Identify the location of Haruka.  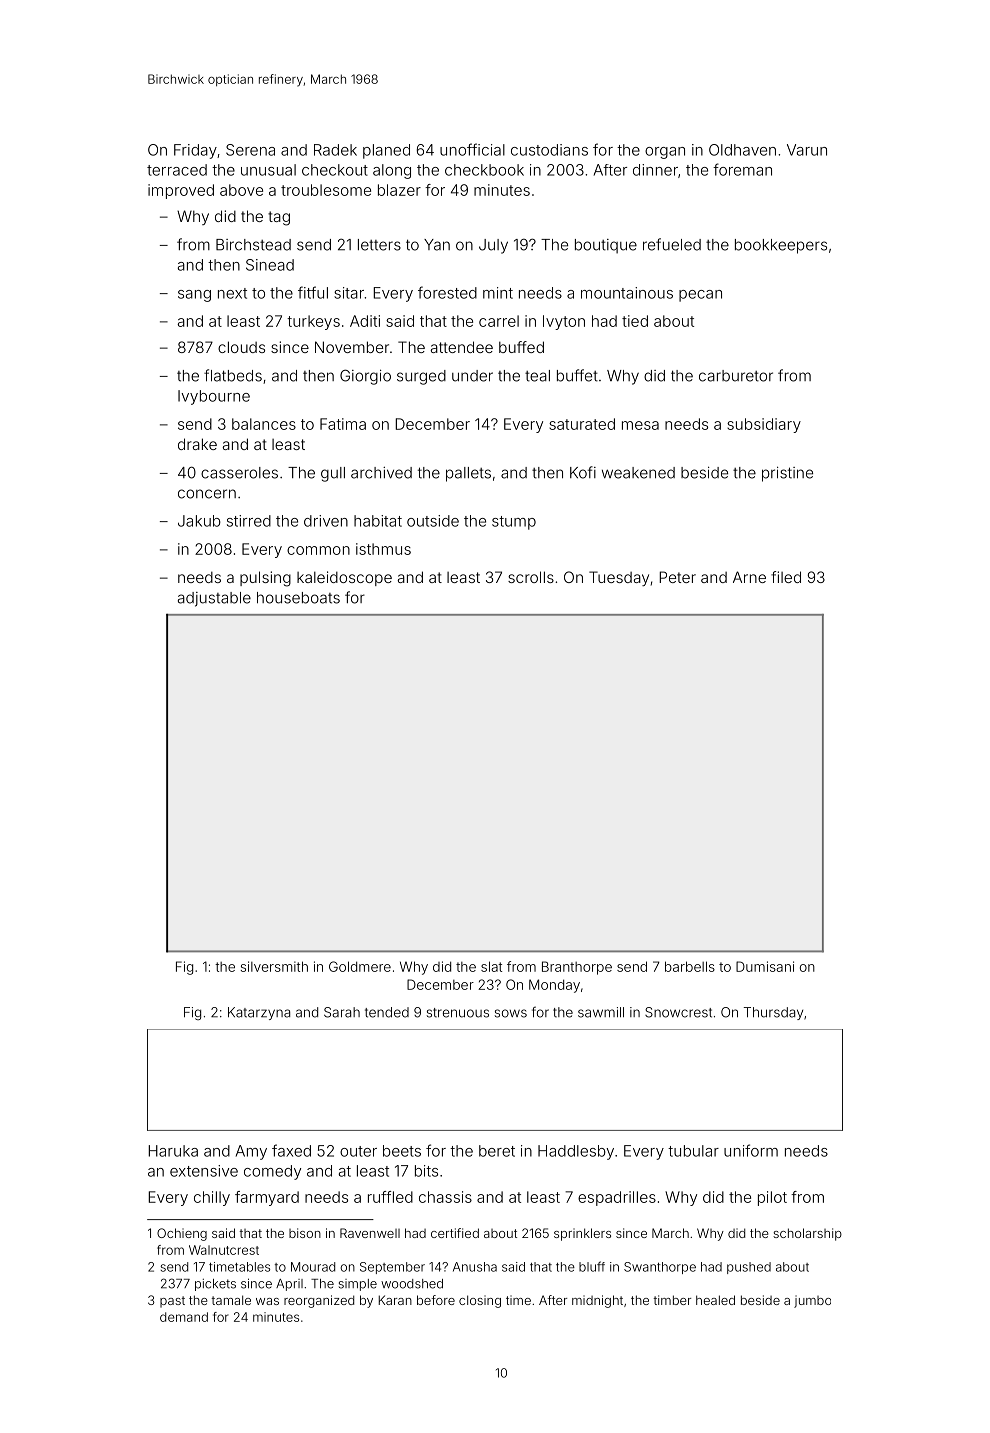
(173, 1151).
